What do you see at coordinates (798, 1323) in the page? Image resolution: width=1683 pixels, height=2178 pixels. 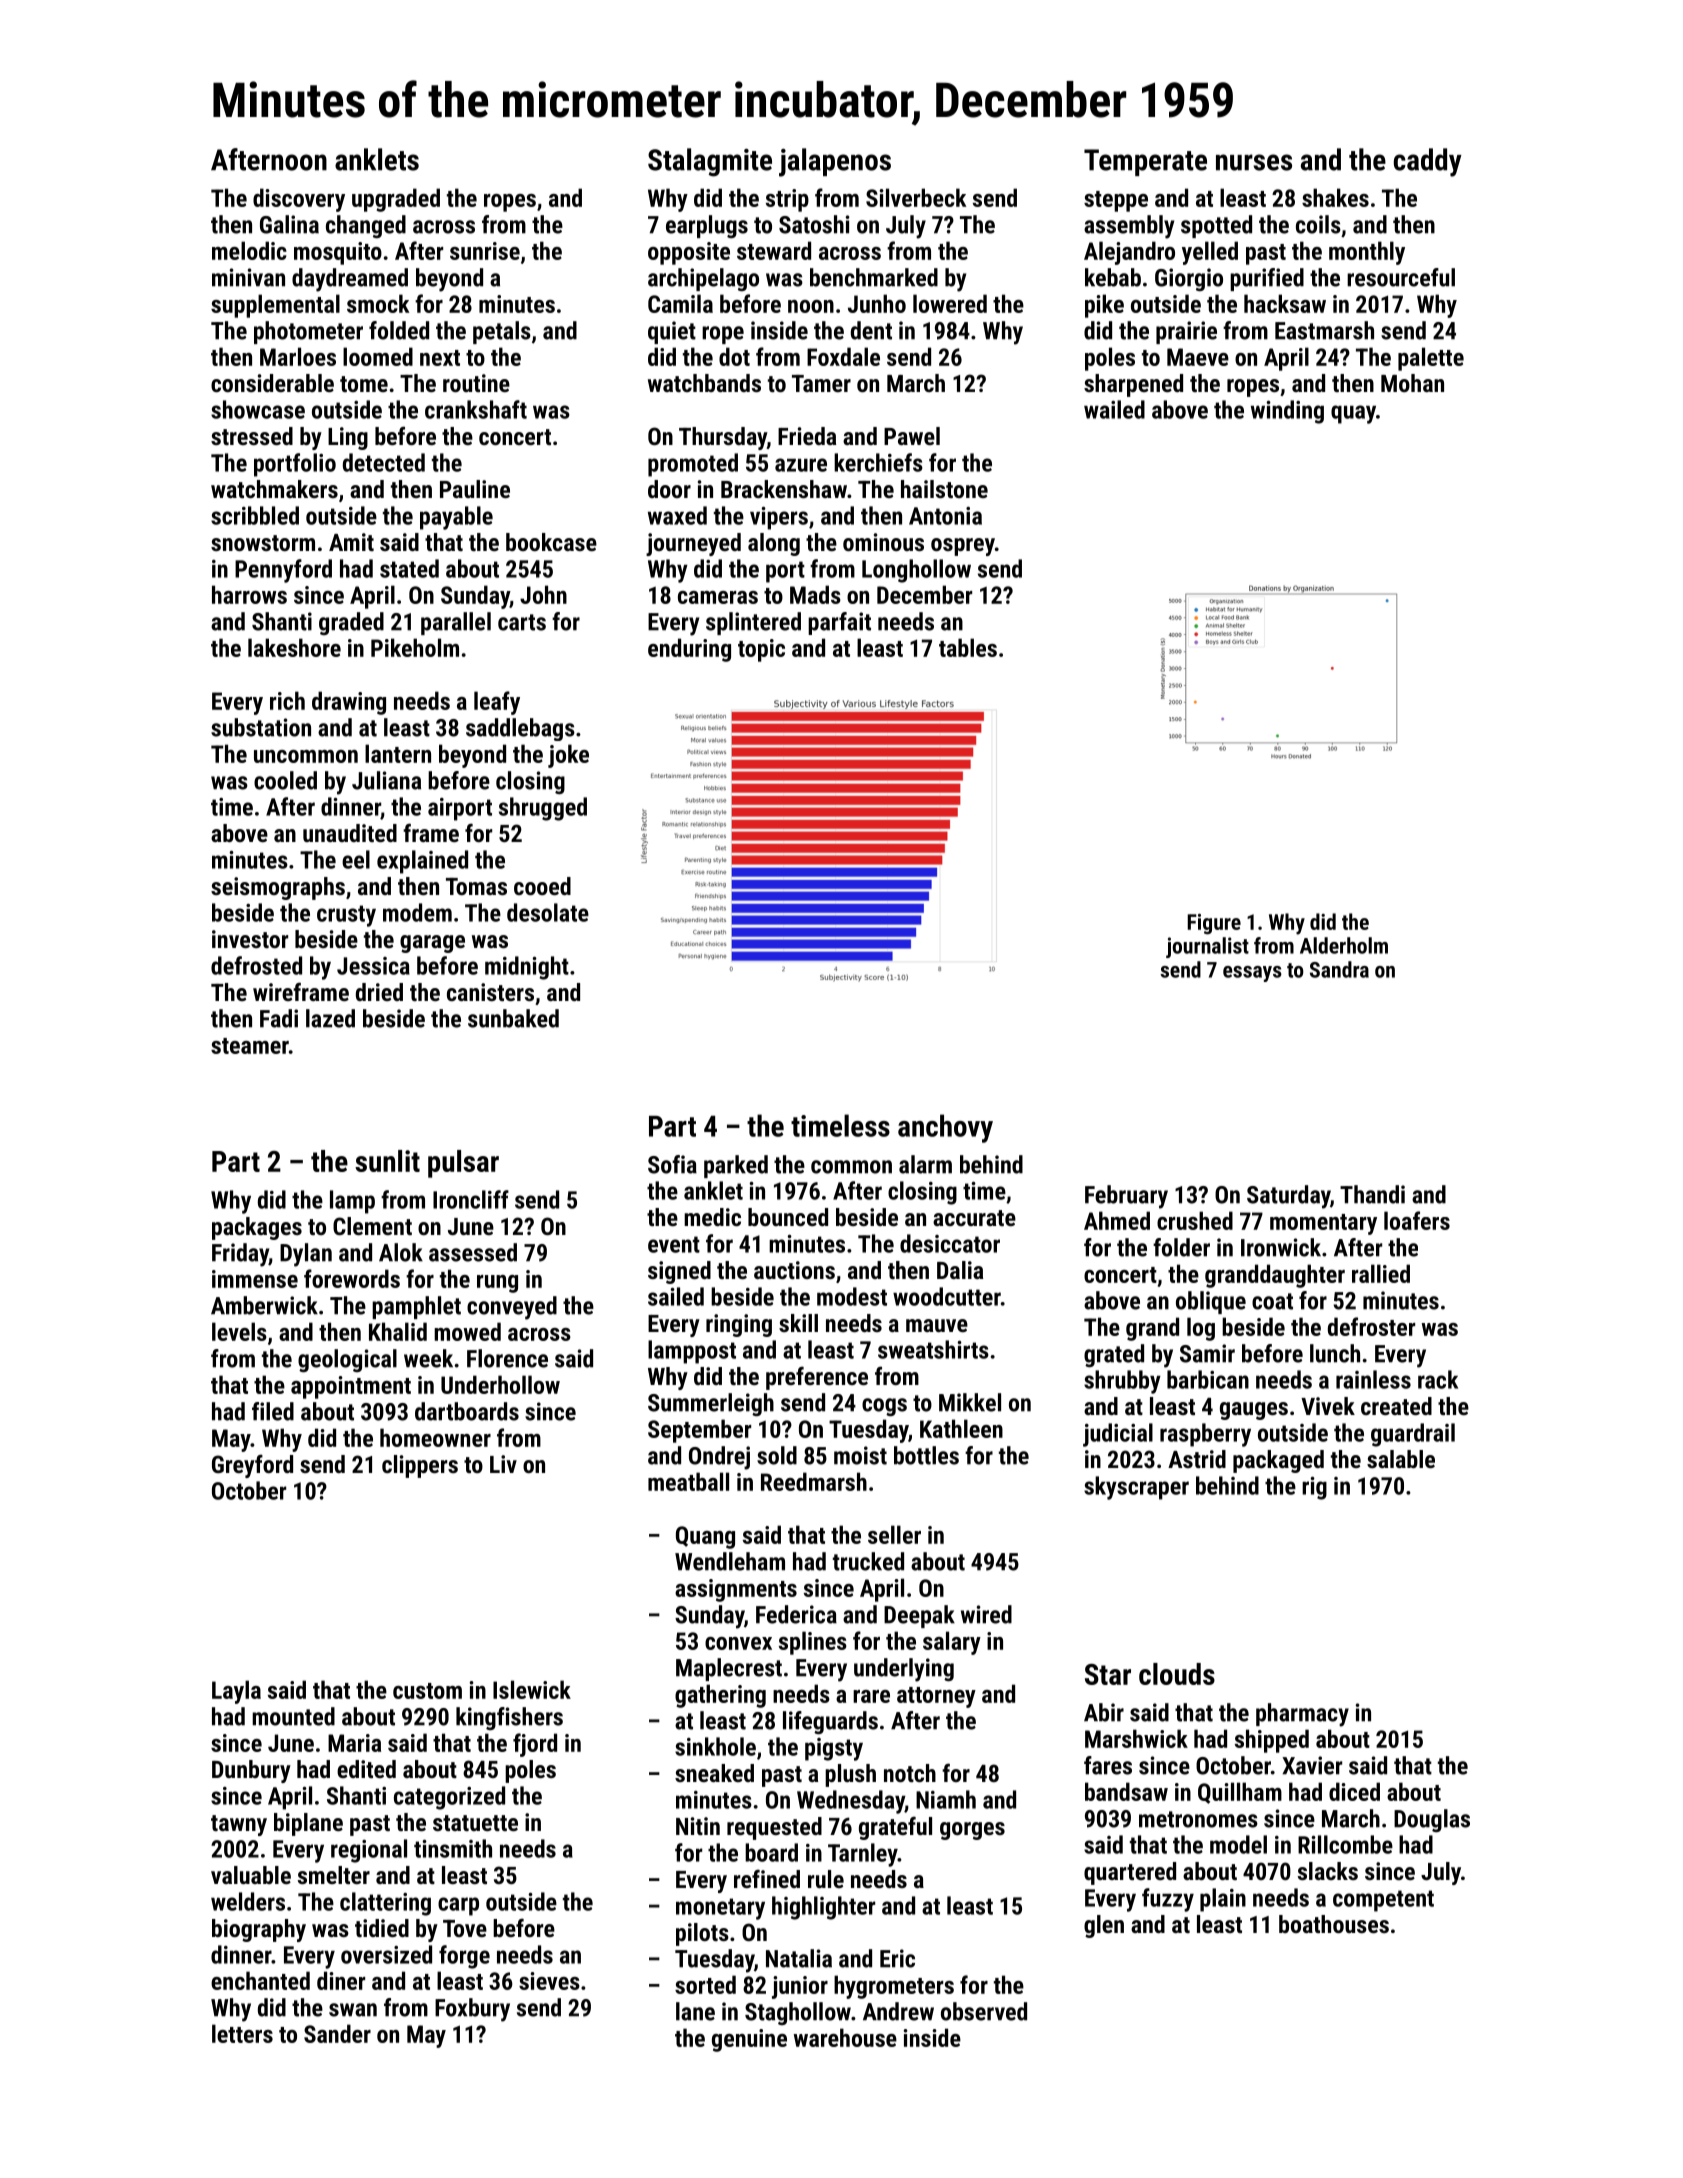 I see `skill` at bounding box center [798, 1323].
